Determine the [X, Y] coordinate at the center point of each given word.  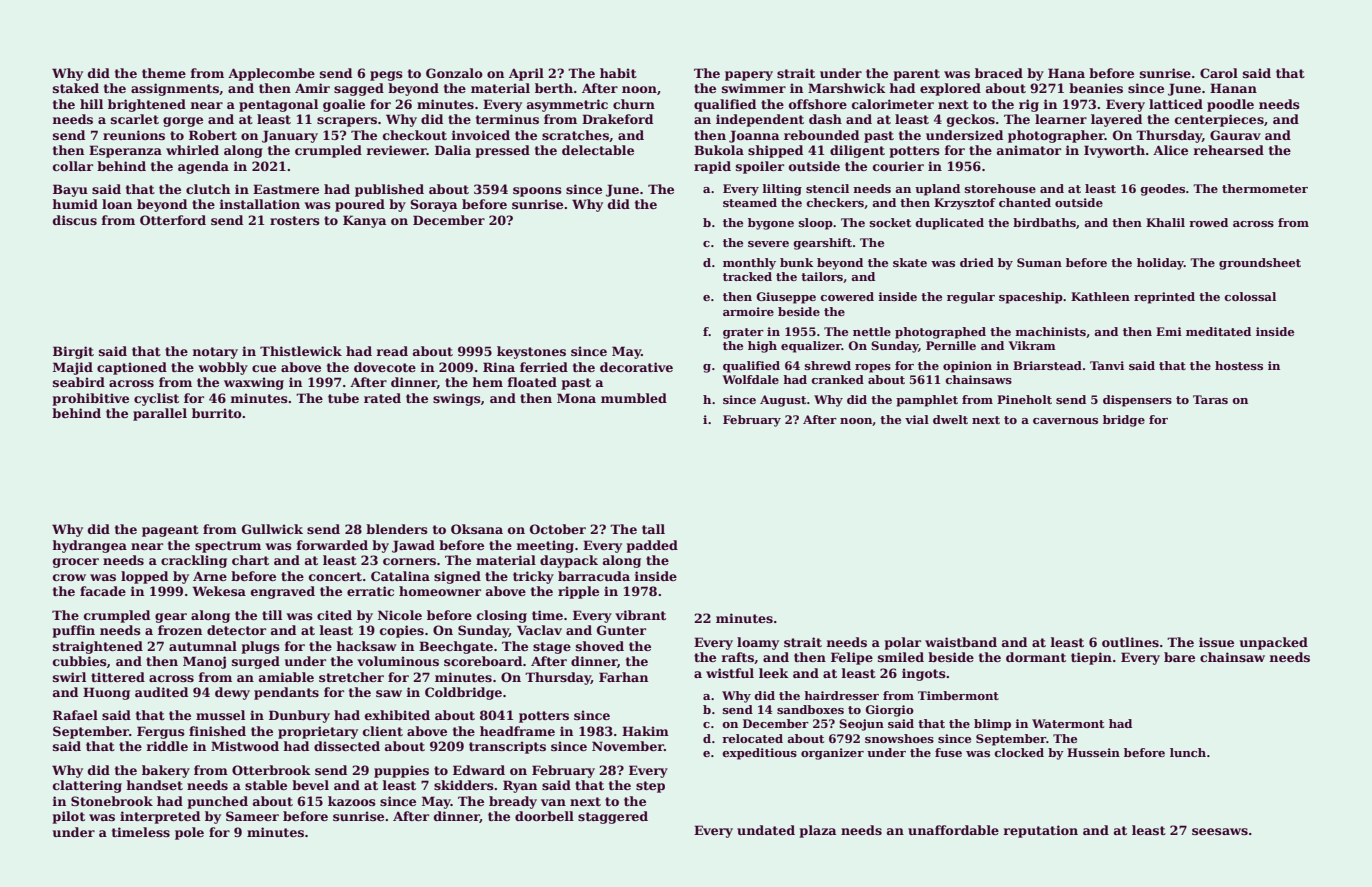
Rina [499, 367]
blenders [397, 529]
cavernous [1065, 421]
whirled [192, 150]
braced [999, 73]
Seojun [861, 725]
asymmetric [567, 105]
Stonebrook [112, 801]
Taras [1210, 399]
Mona [576, 398]
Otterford [173, 220]
